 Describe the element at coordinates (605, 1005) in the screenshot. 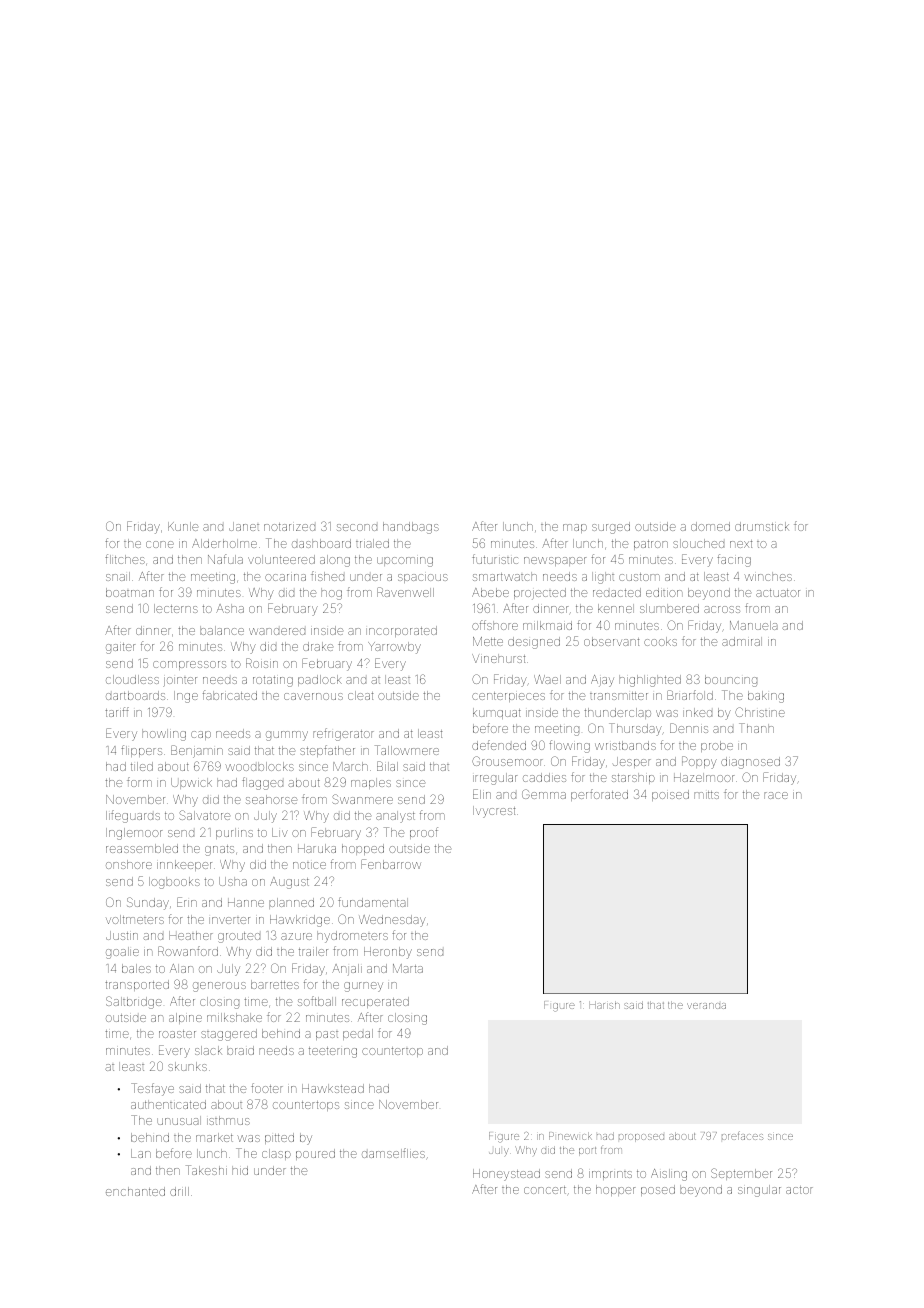

I see `Harish` at that location.
